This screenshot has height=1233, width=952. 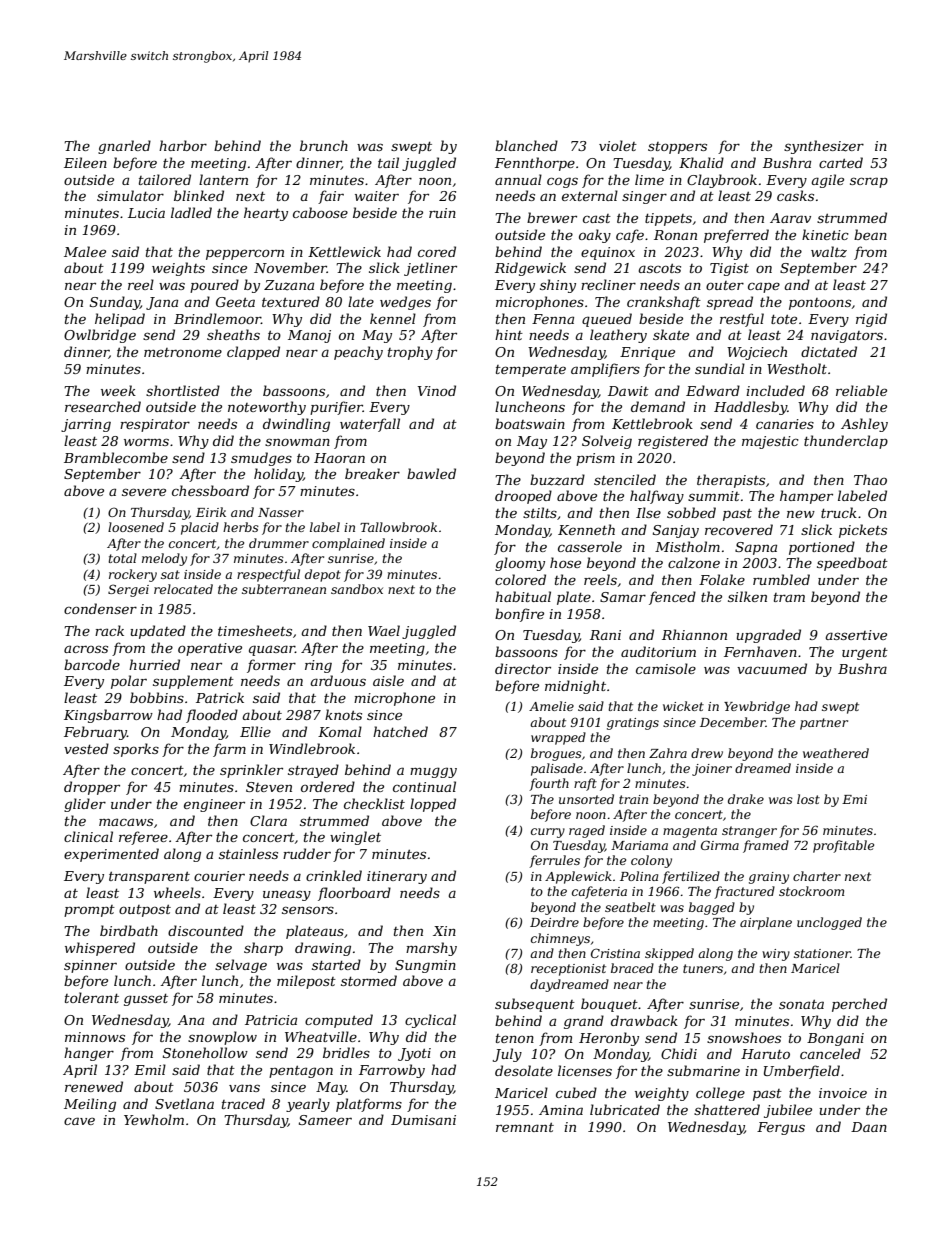 I want to click on cored, so click(x=437, y=251).
